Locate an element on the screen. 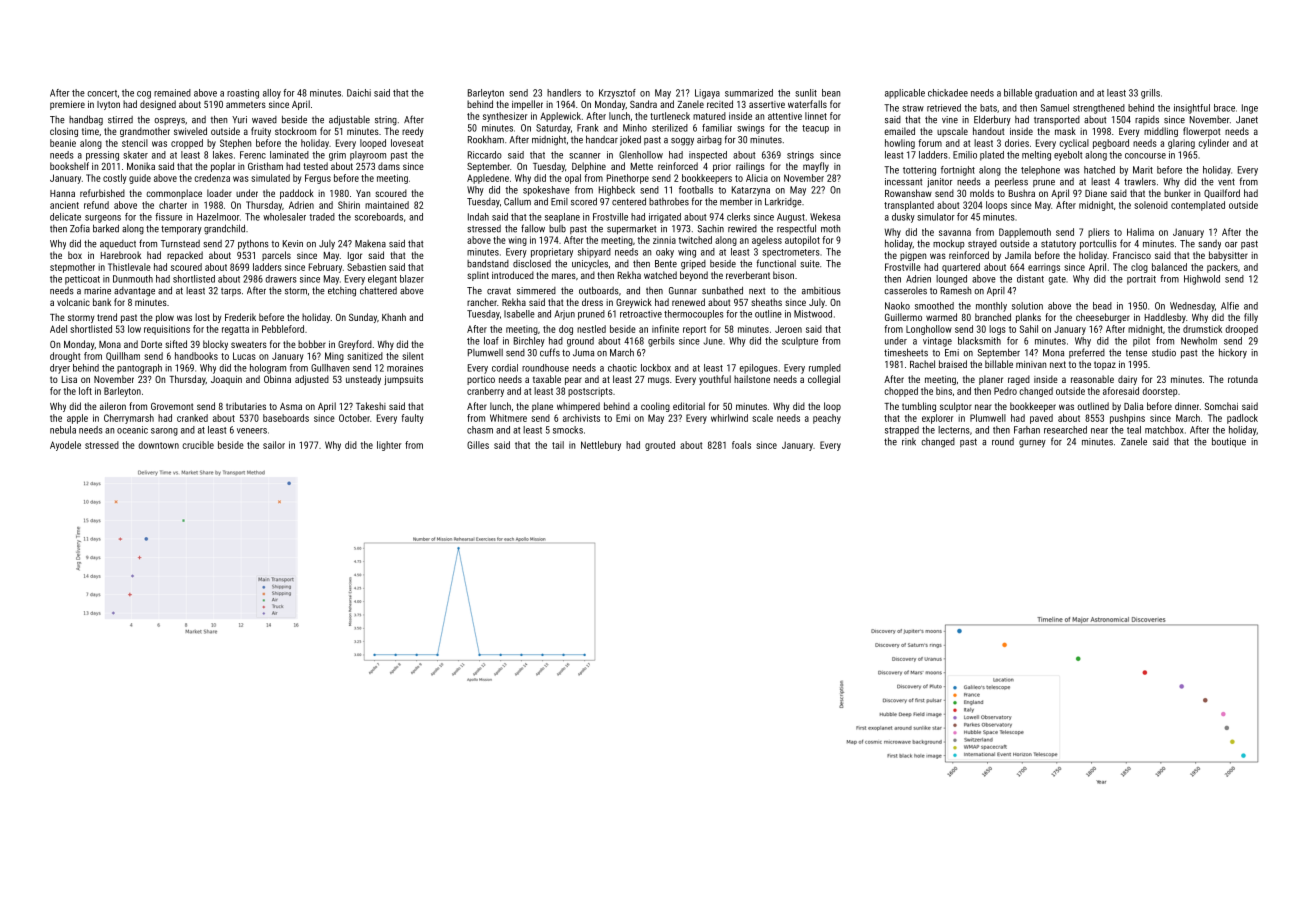 The height and width of the screenshot is (924, 1308). marine is located at coordinates (97, 291).
